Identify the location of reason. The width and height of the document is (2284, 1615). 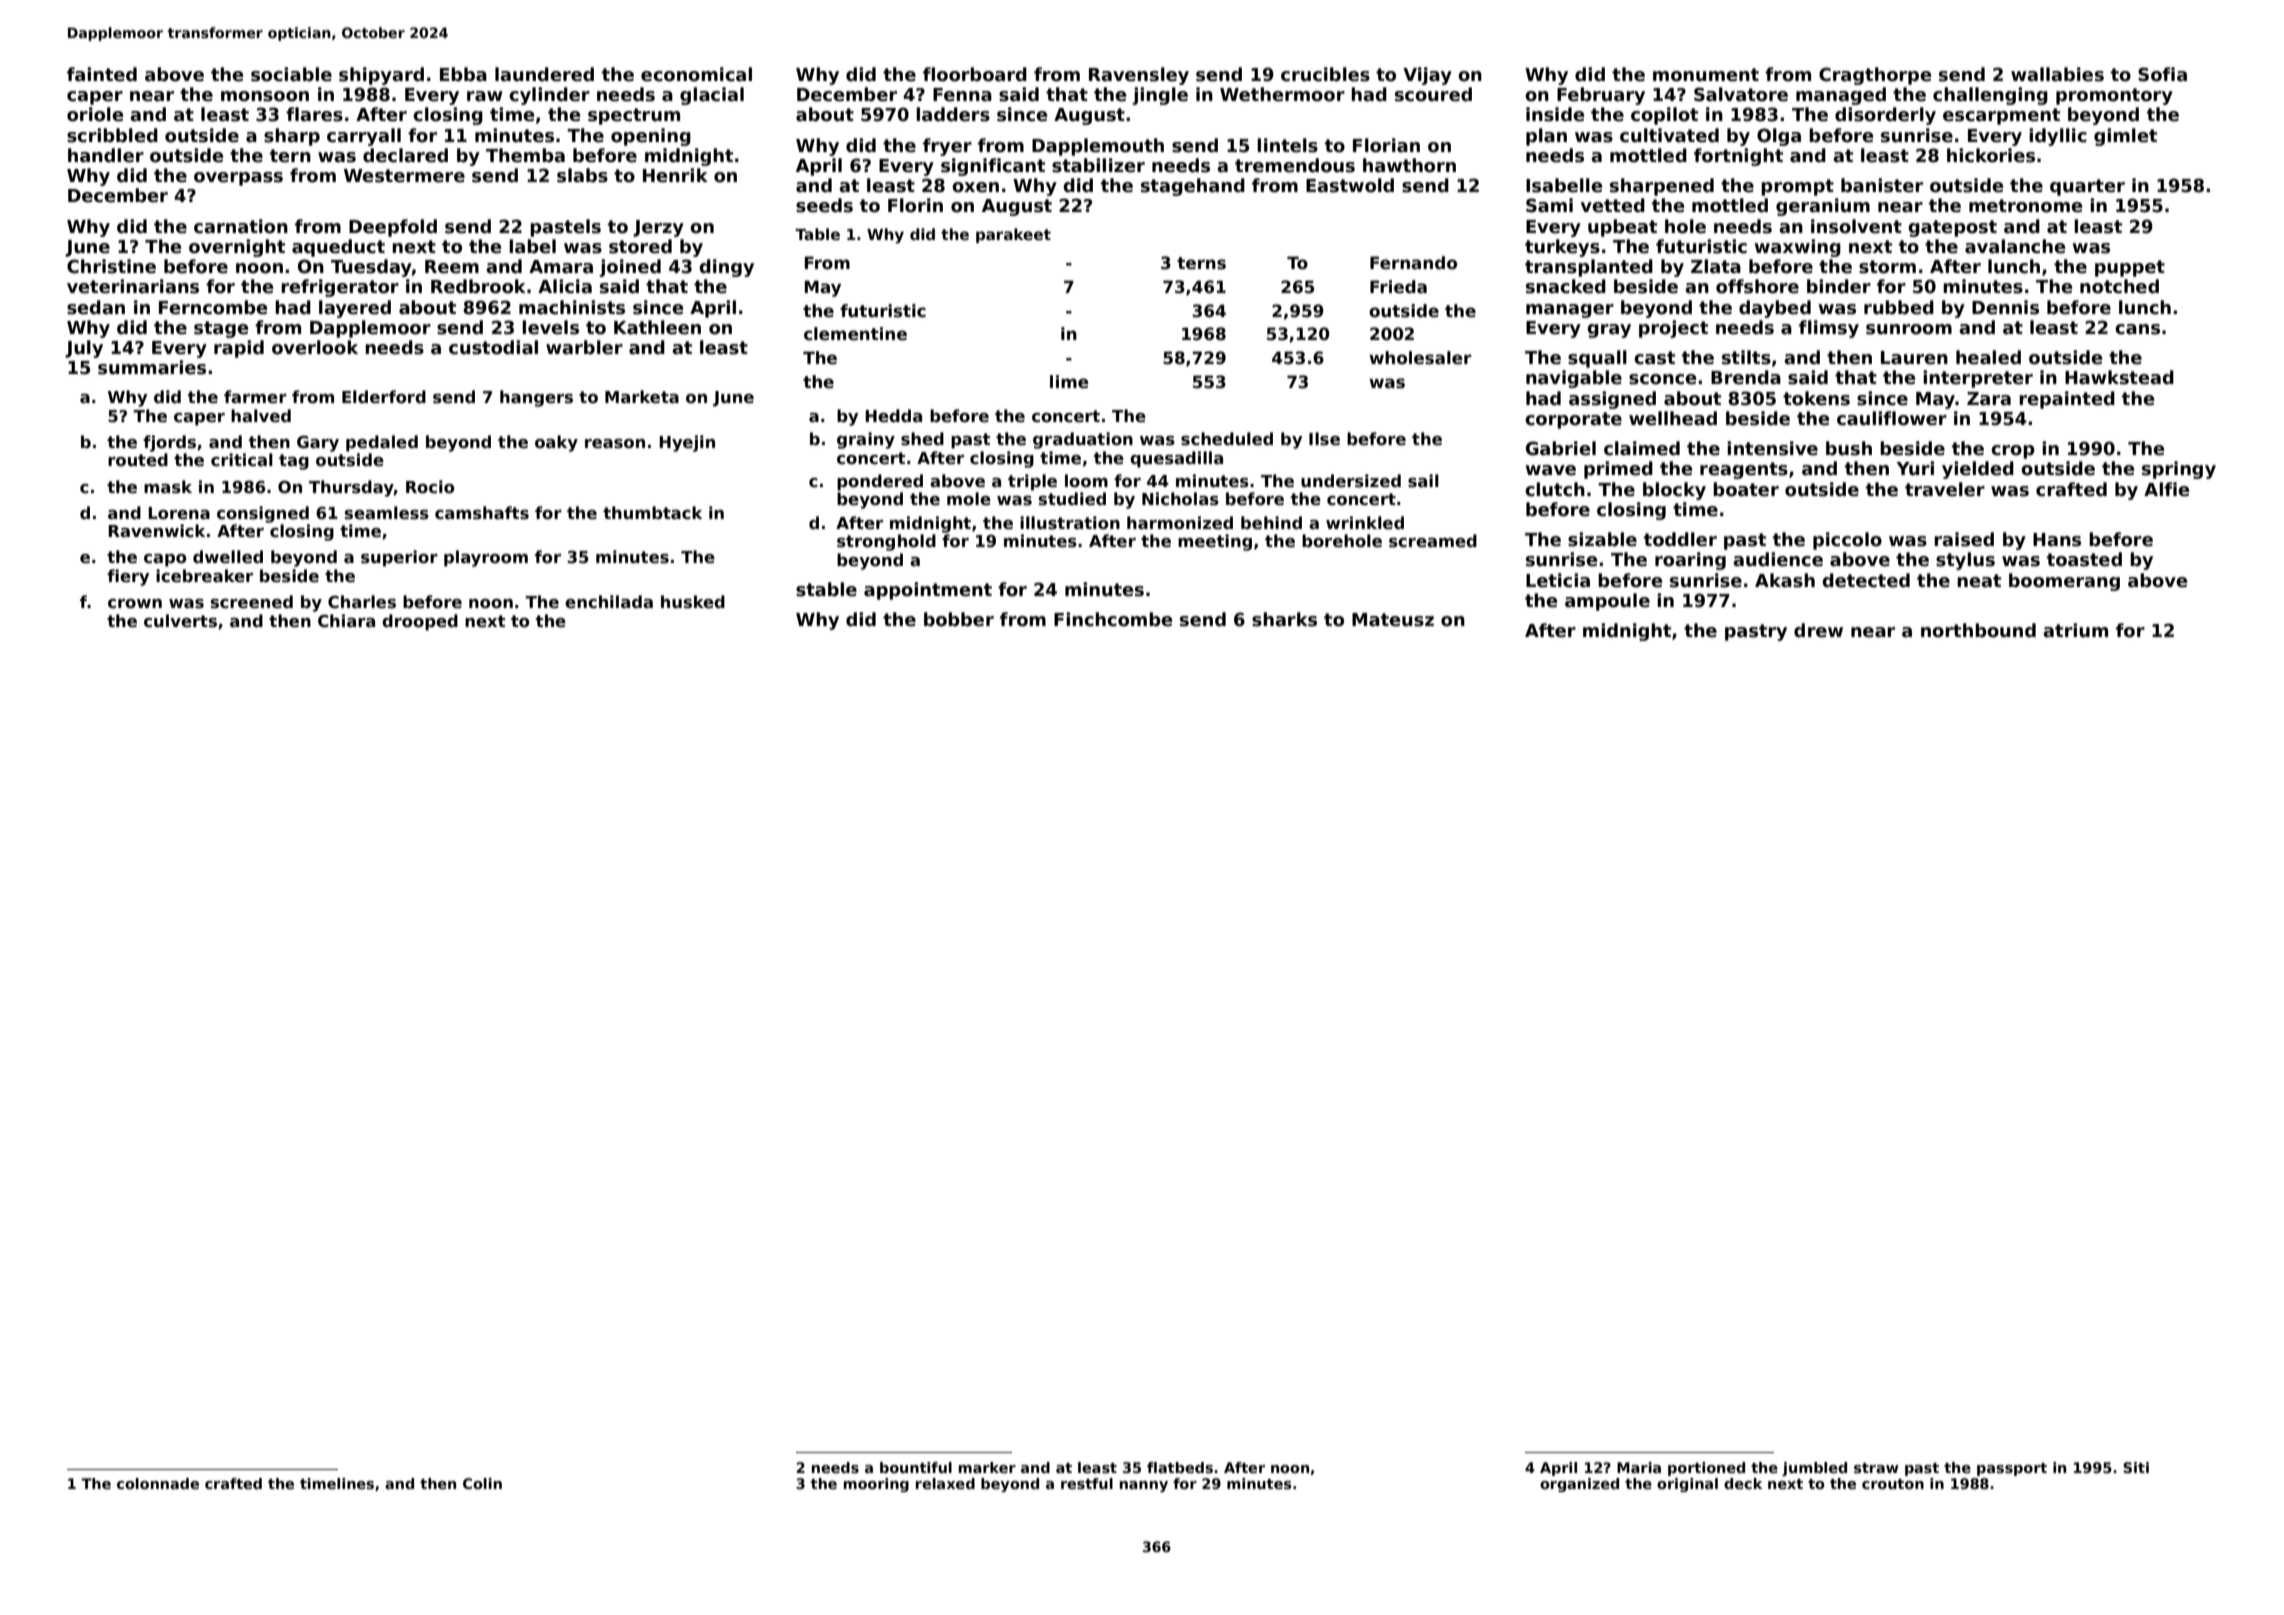
(615, 444).
